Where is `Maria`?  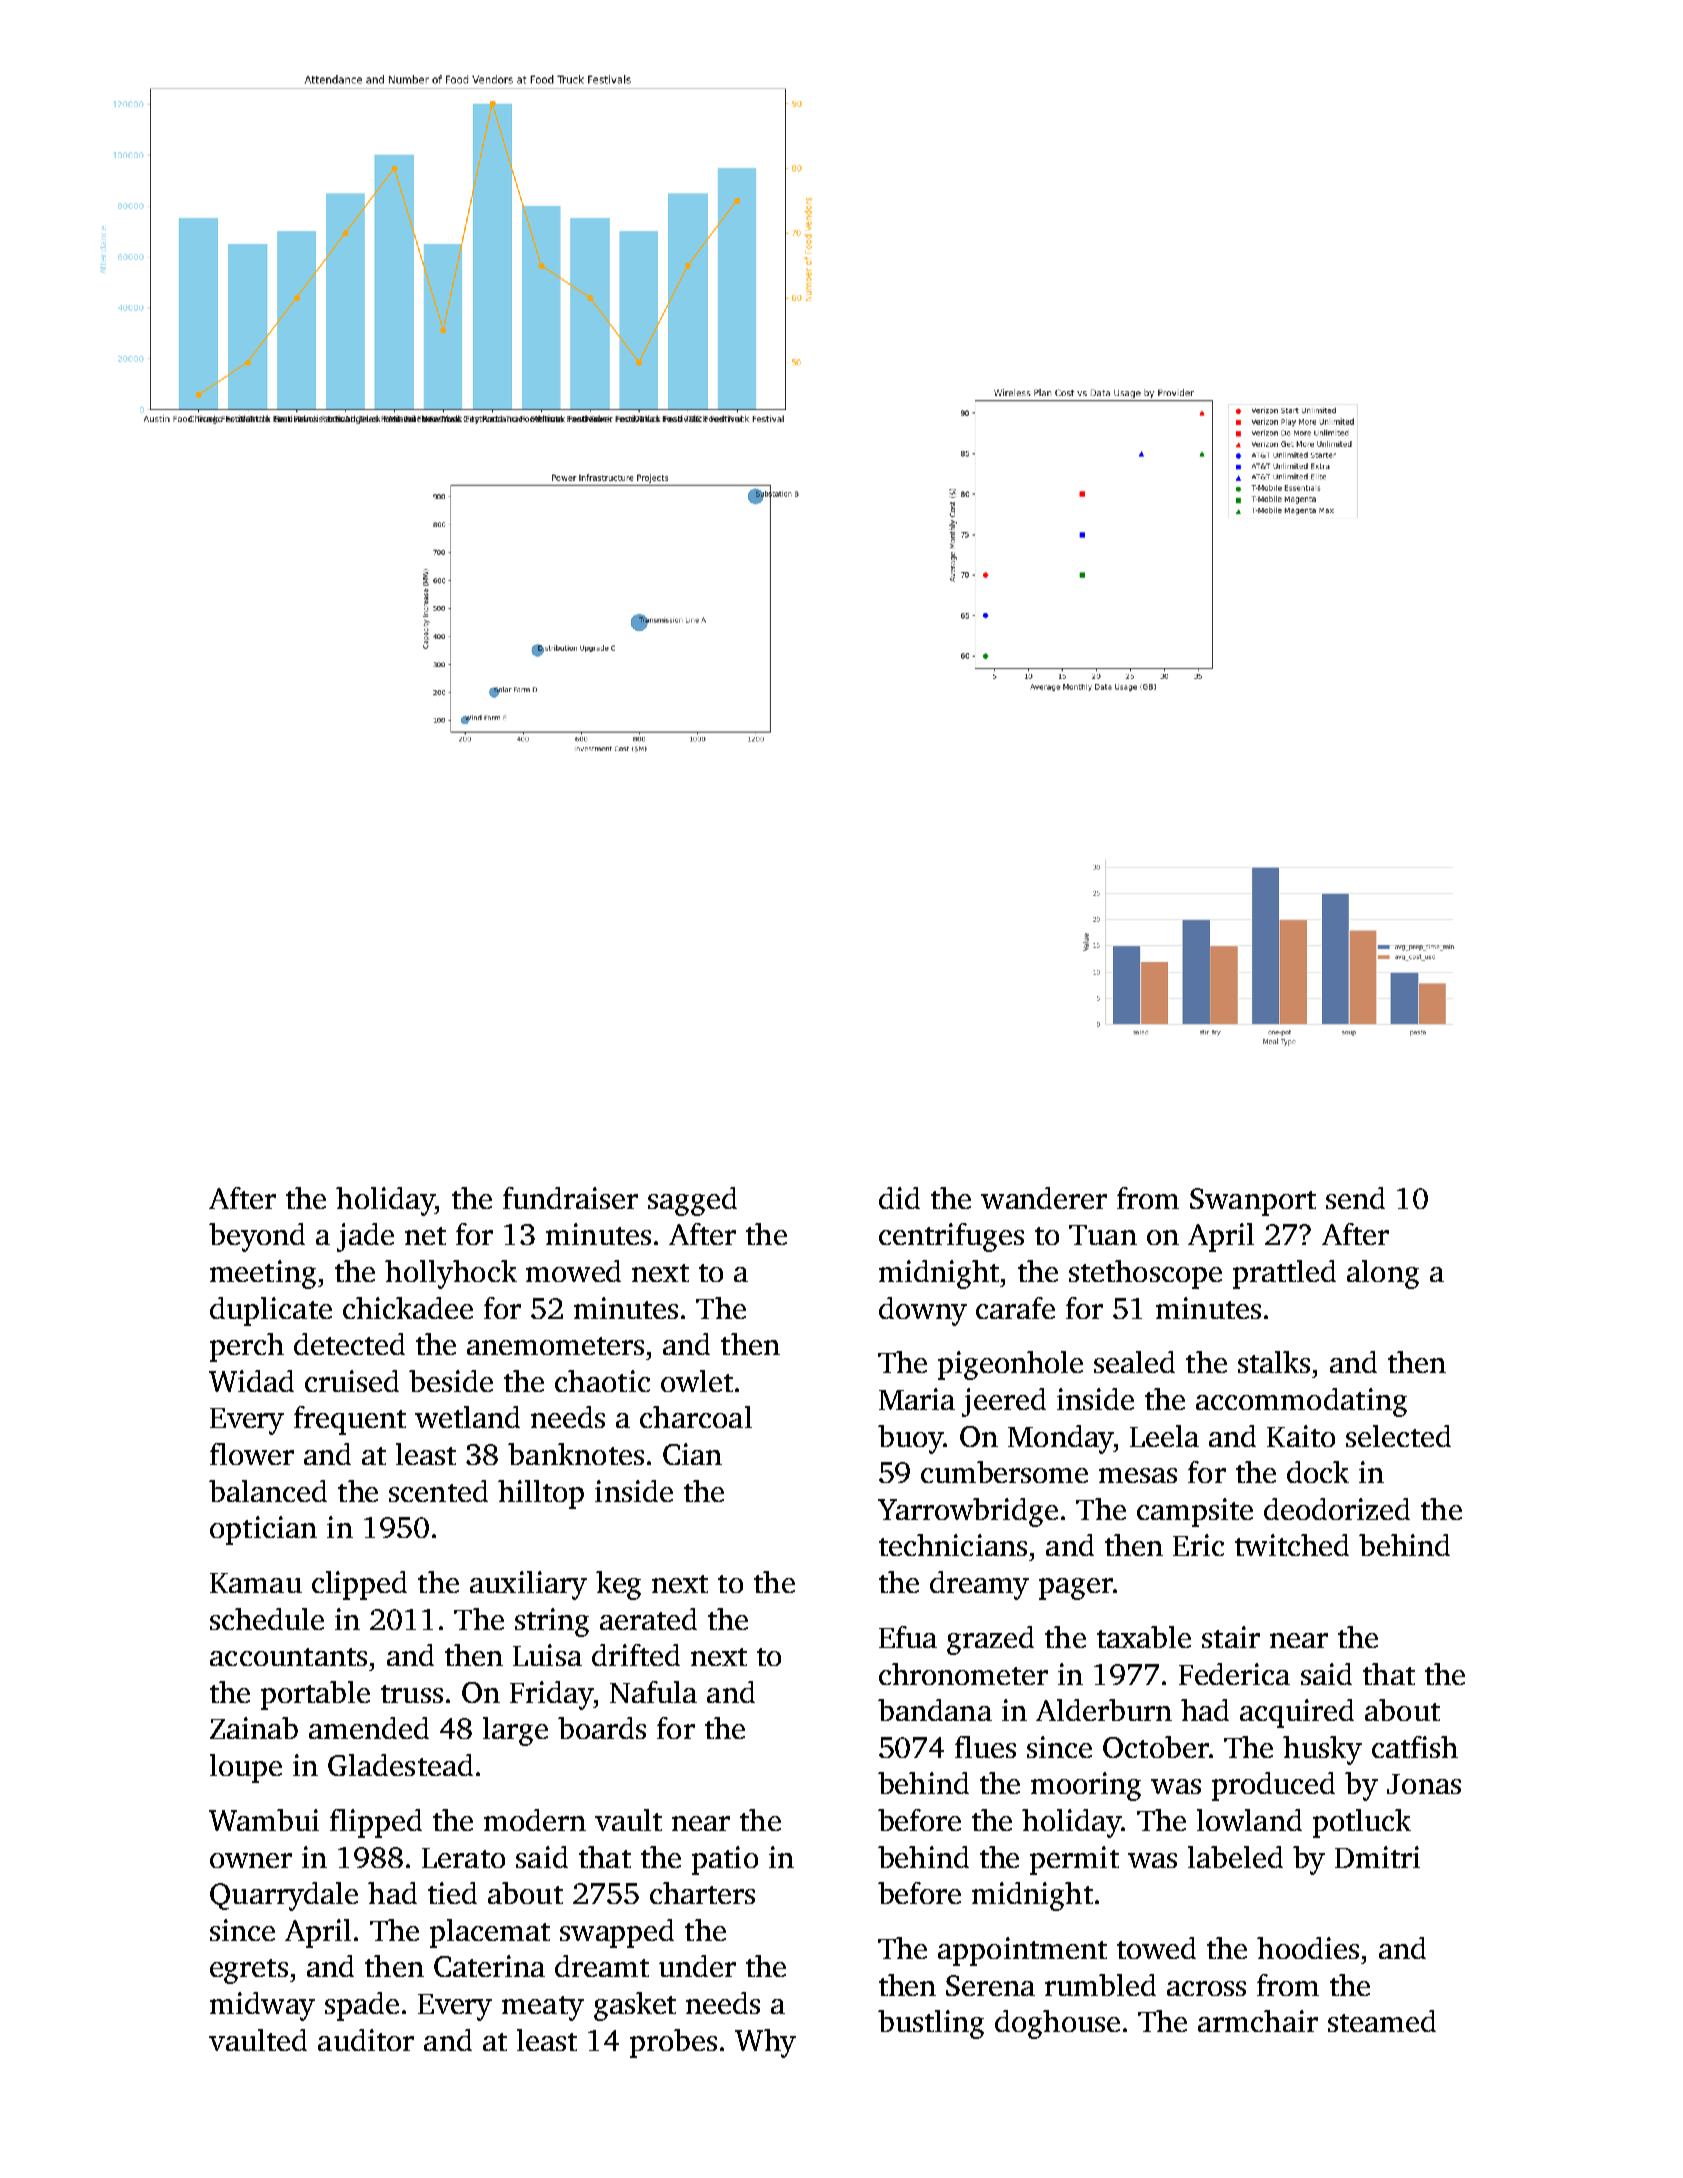
Maria is located at coordinates (917, 1399).
